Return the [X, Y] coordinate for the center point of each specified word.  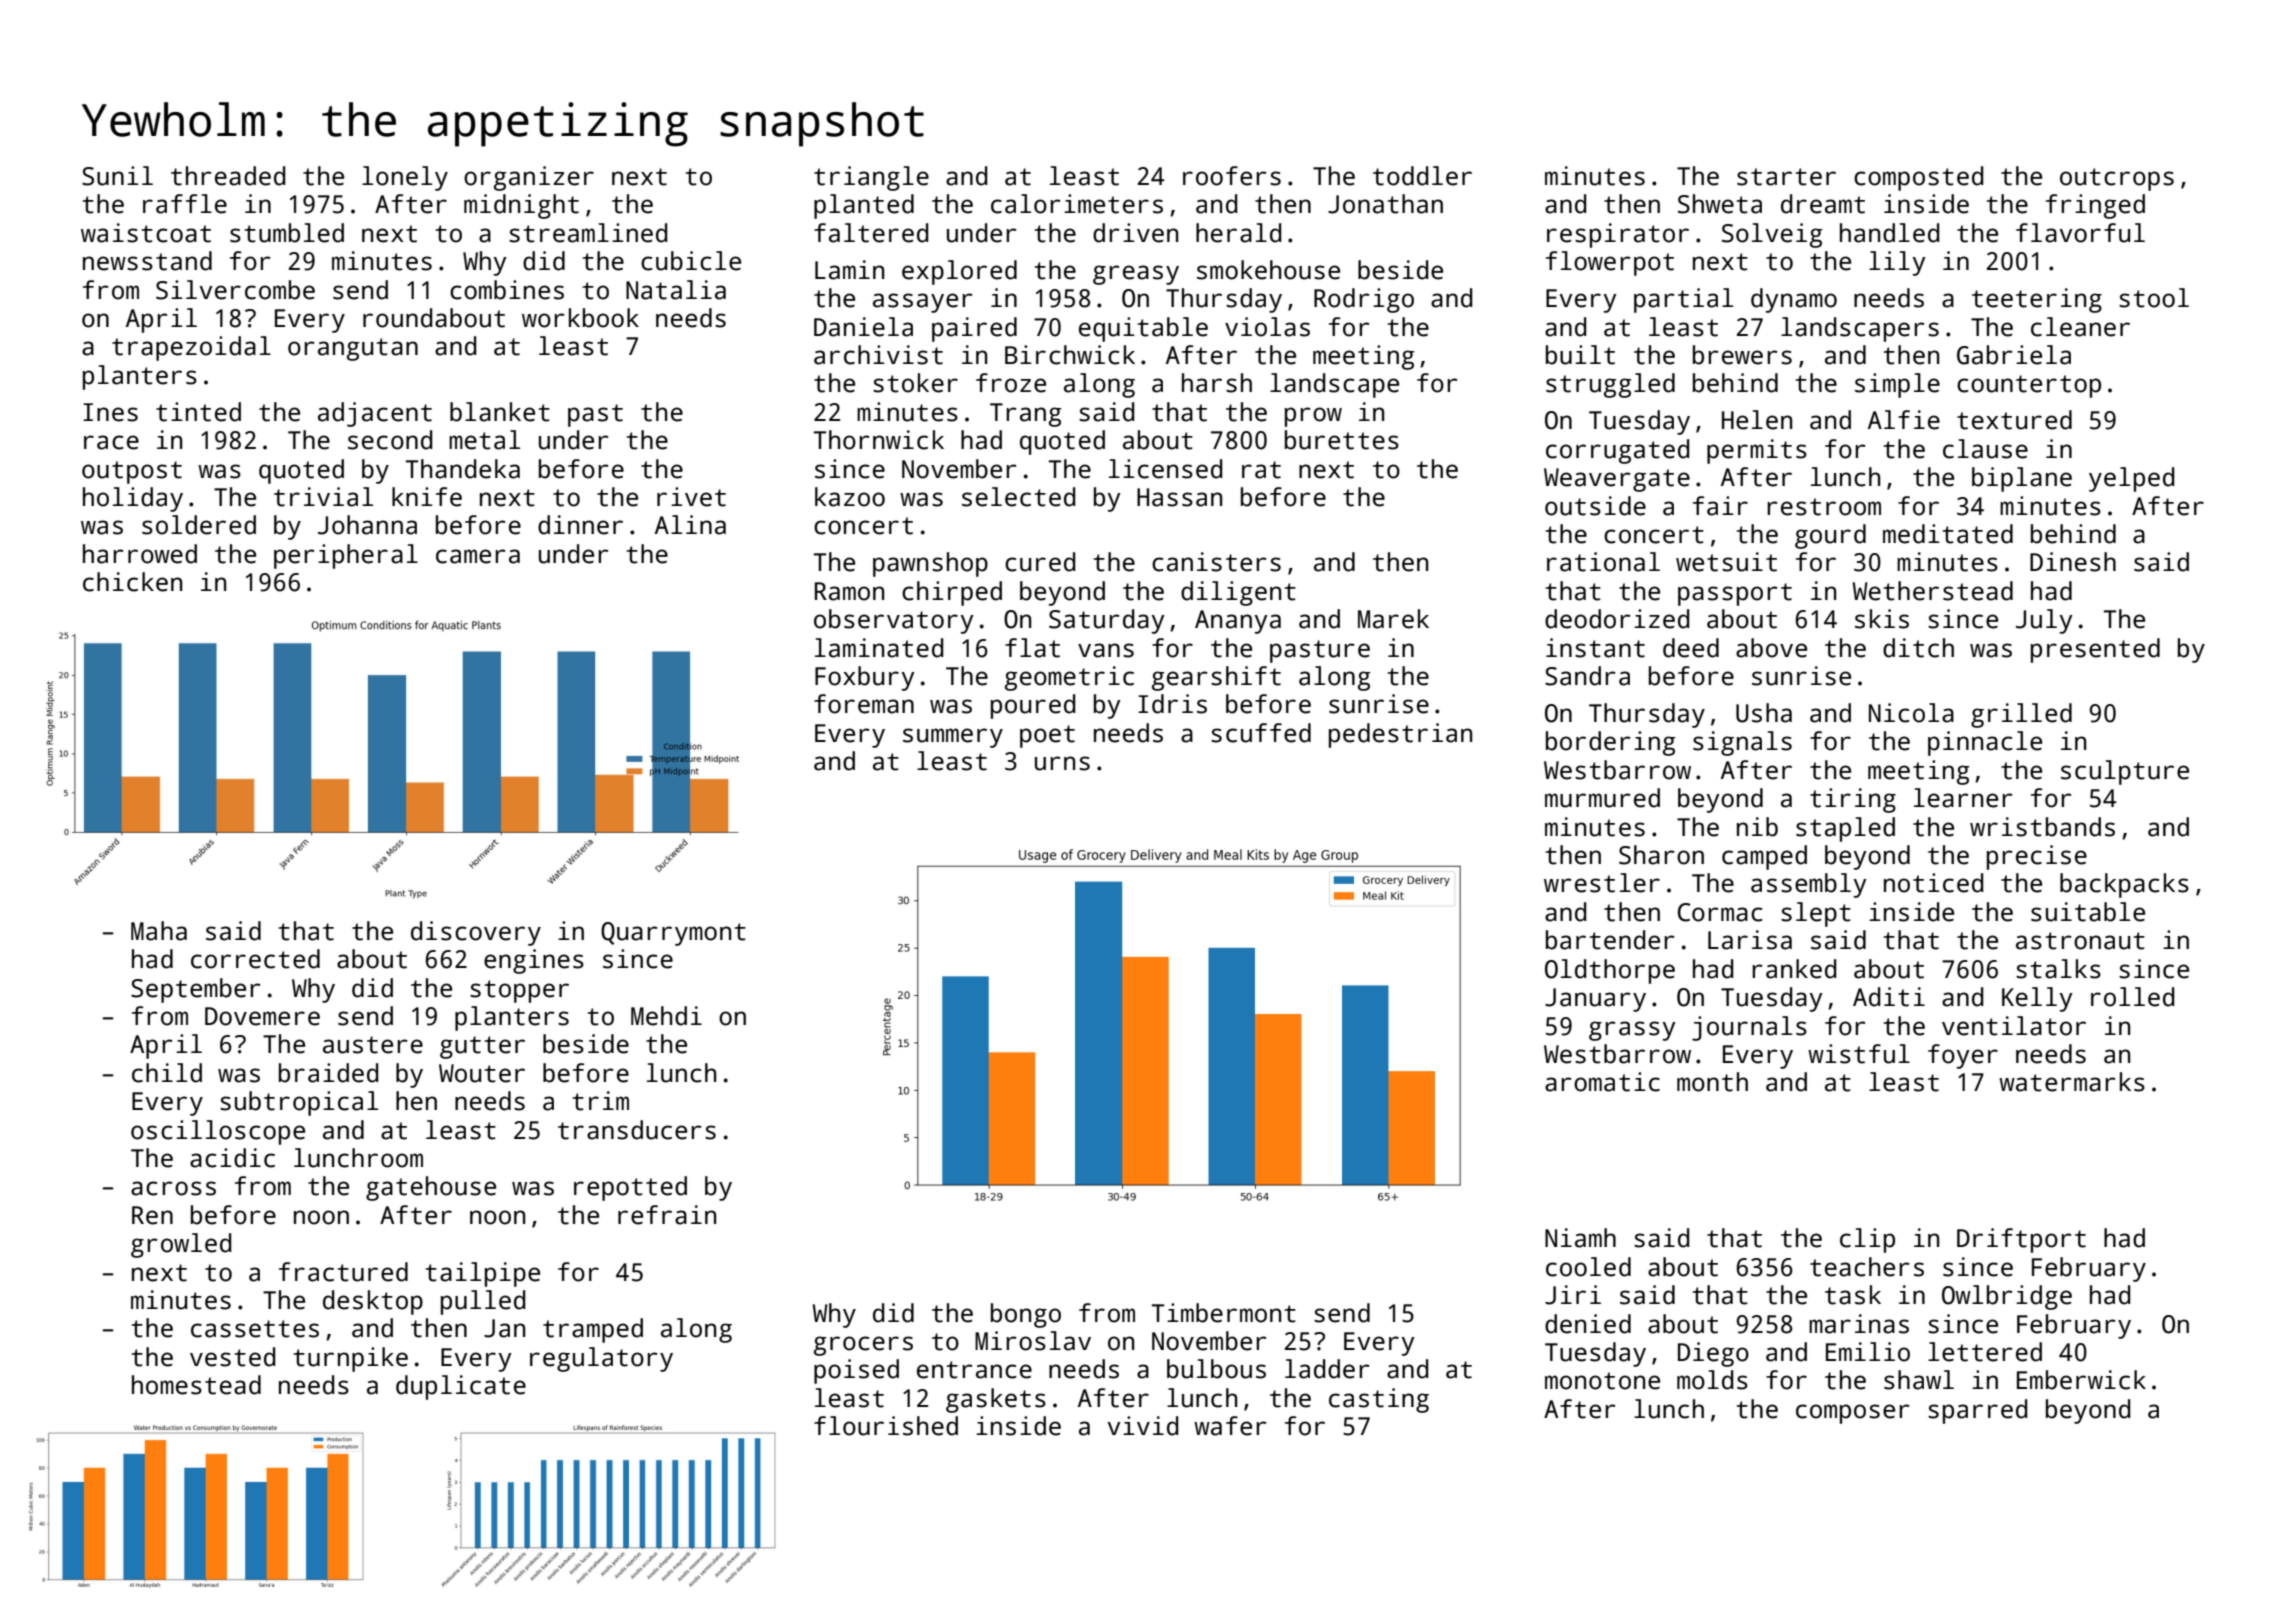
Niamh [1580, 1238]
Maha [159, 931]
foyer [1963, 1056]
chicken [132, 582]
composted [1918, 178]
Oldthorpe [1610, 971]
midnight [521, 206]
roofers [1232, 176]
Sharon [1661, 855]
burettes [1342, 440]
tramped [593, 1330]
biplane [2022, 479]
